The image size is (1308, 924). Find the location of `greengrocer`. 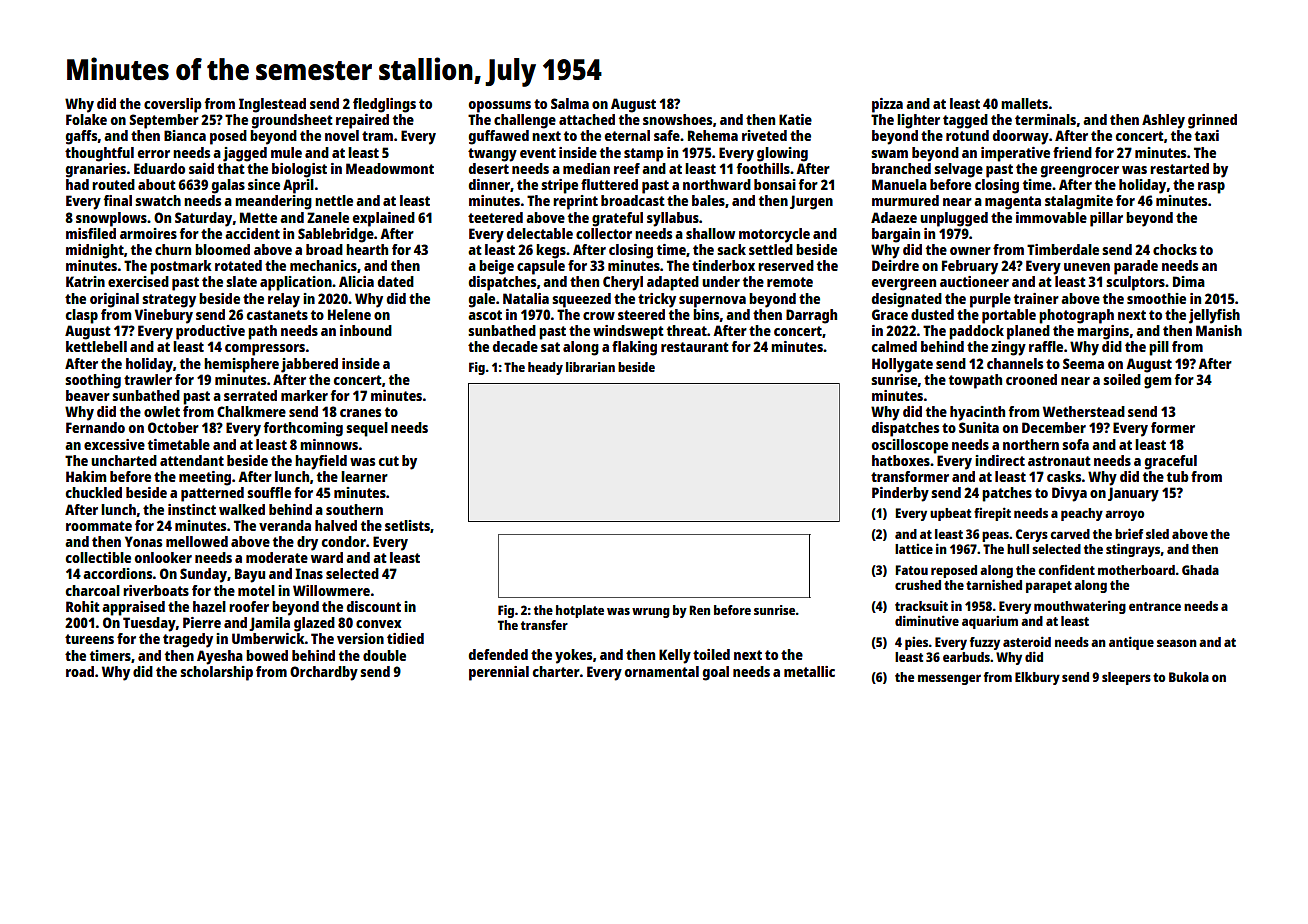

greengrocer is located at coordinates (1080, 172).
